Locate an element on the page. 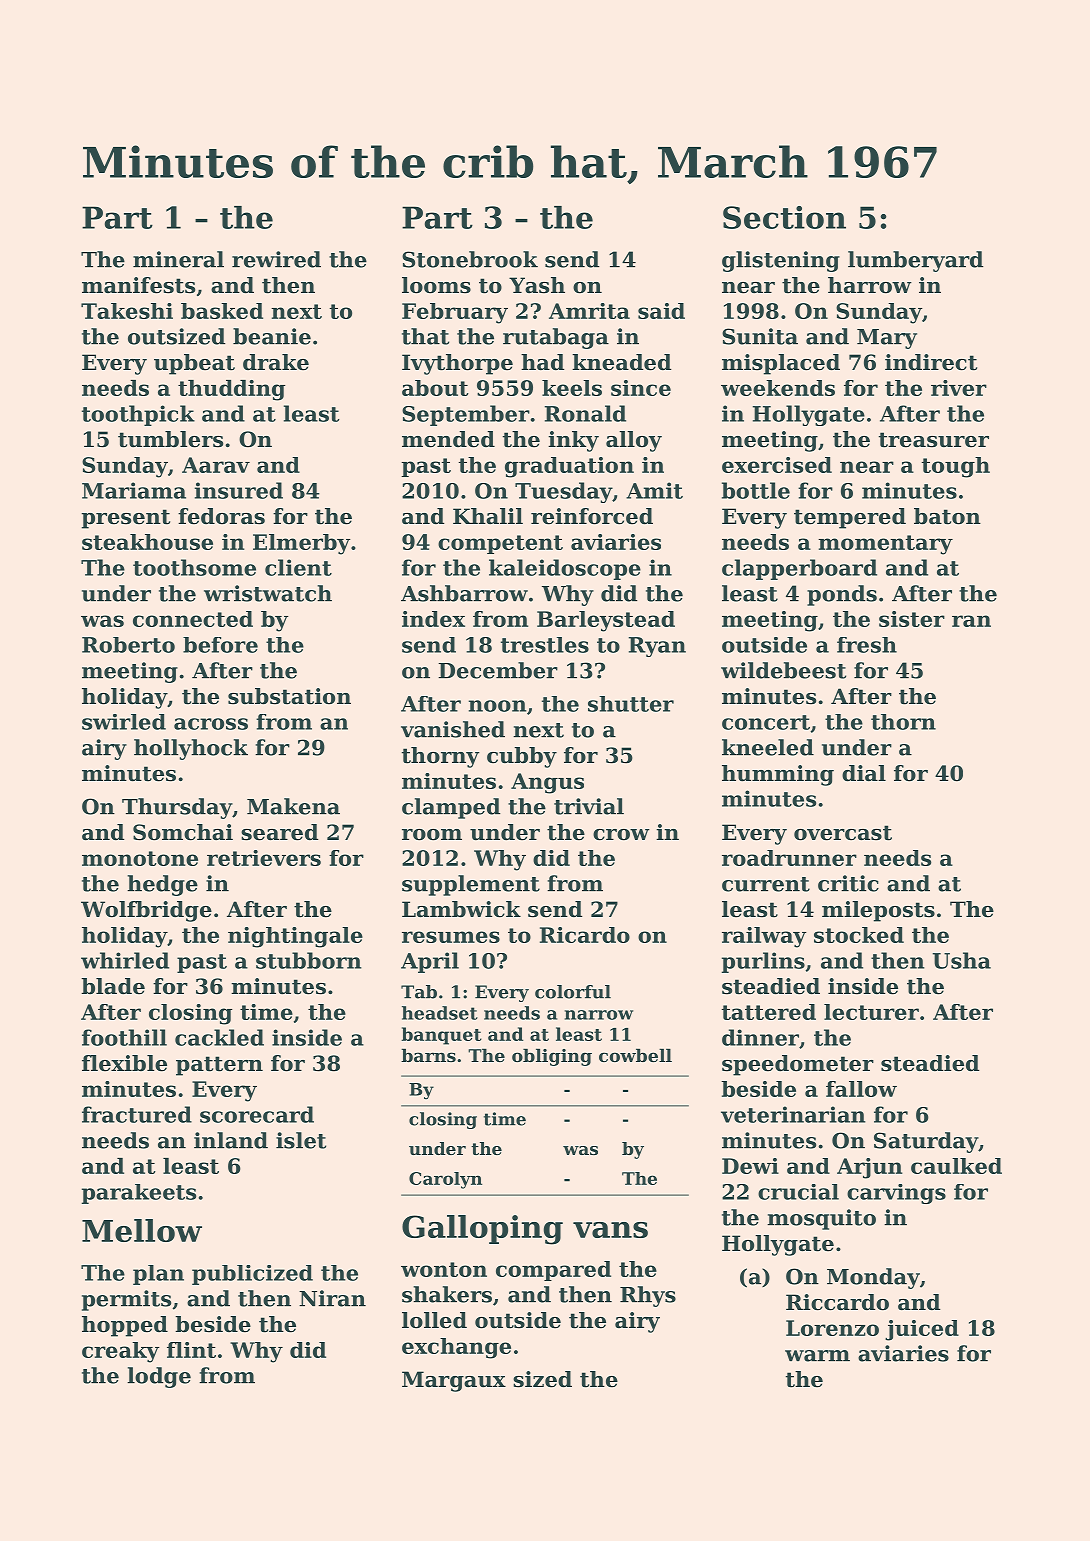 The height and width of the page is (1541, 1090). sister is located at coordinates (912, 619).
